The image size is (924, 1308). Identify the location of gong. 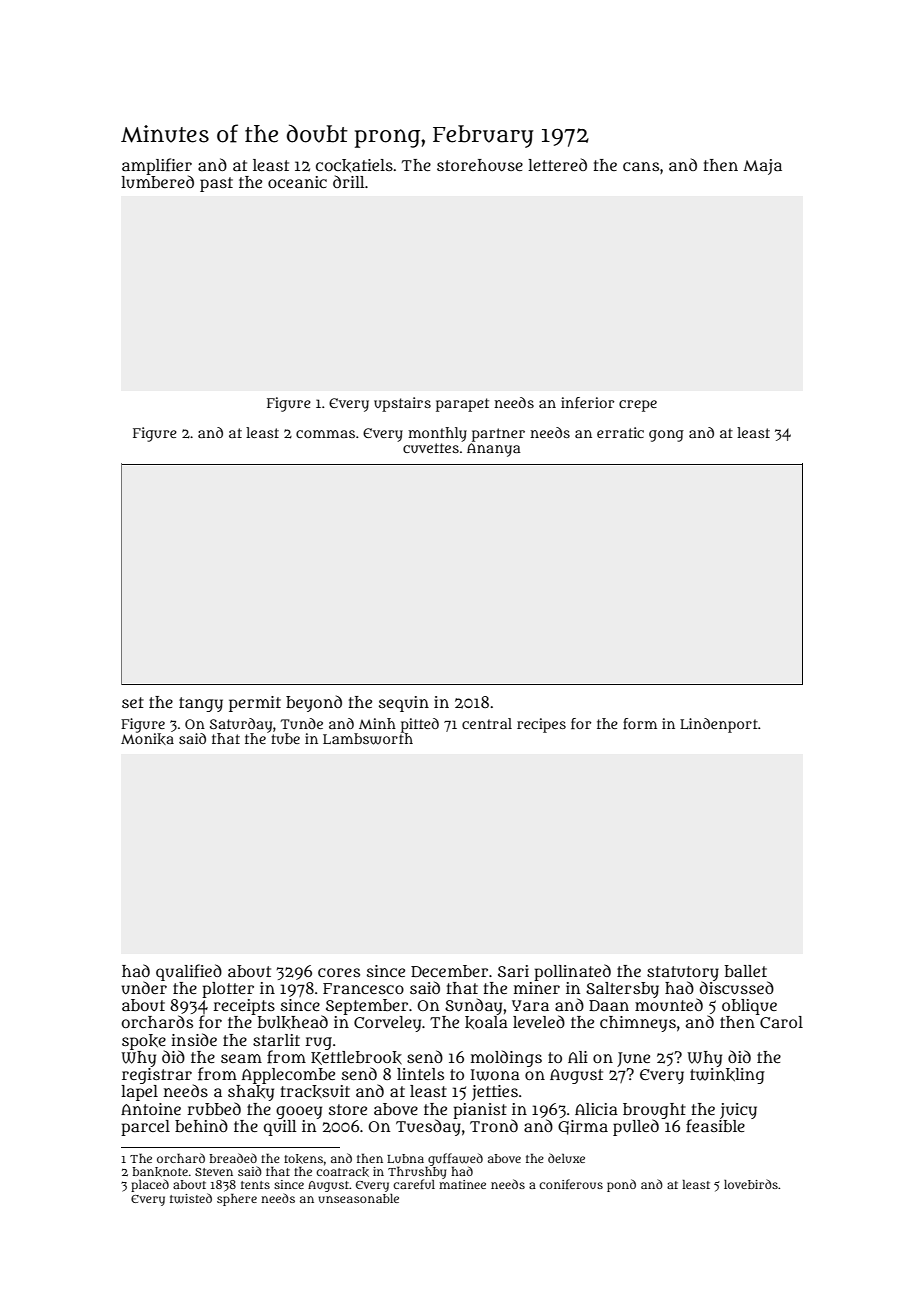
(666, 436).
